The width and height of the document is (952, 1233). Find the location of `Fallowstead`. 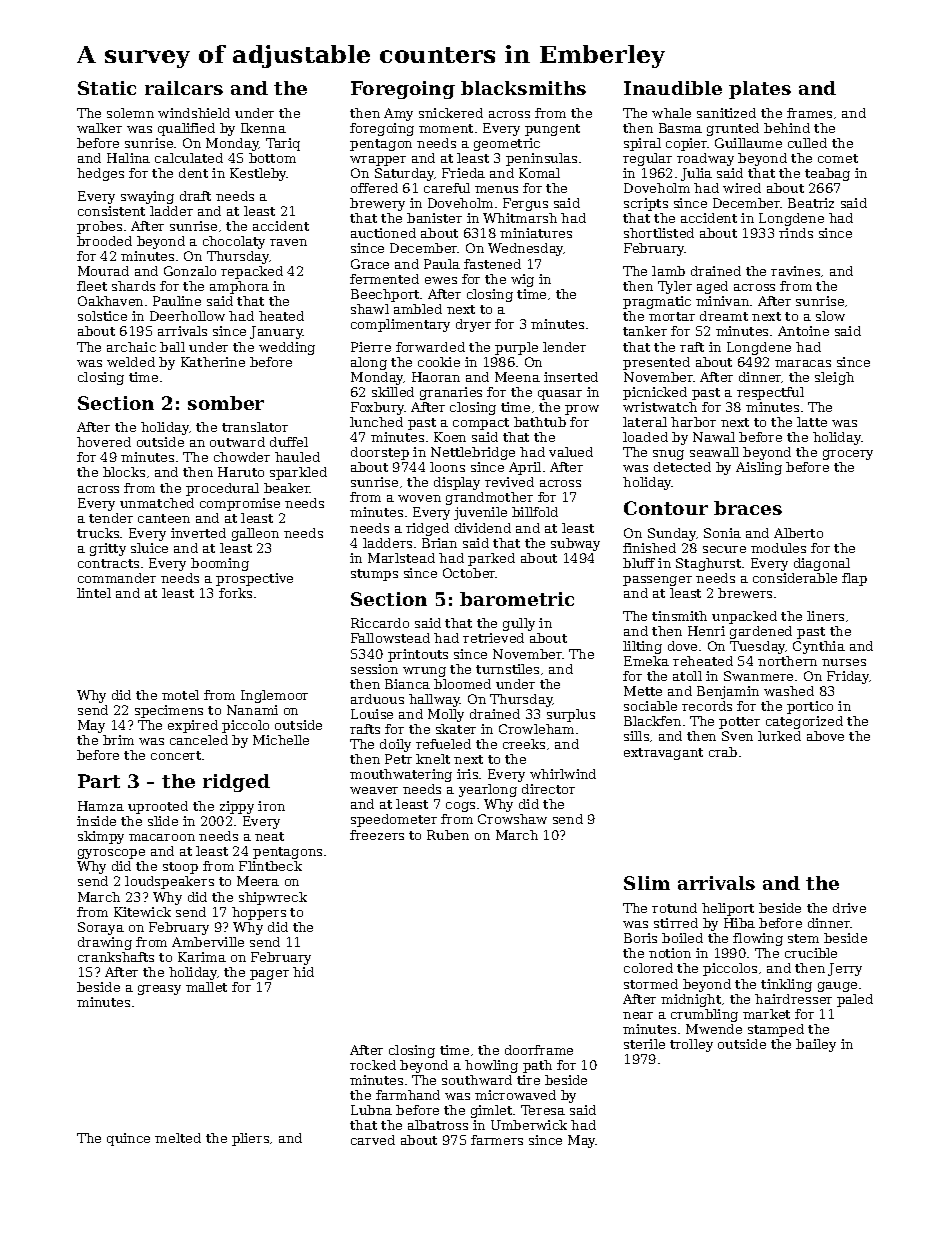

Fallowstead is located at coordinates (390, 638).
